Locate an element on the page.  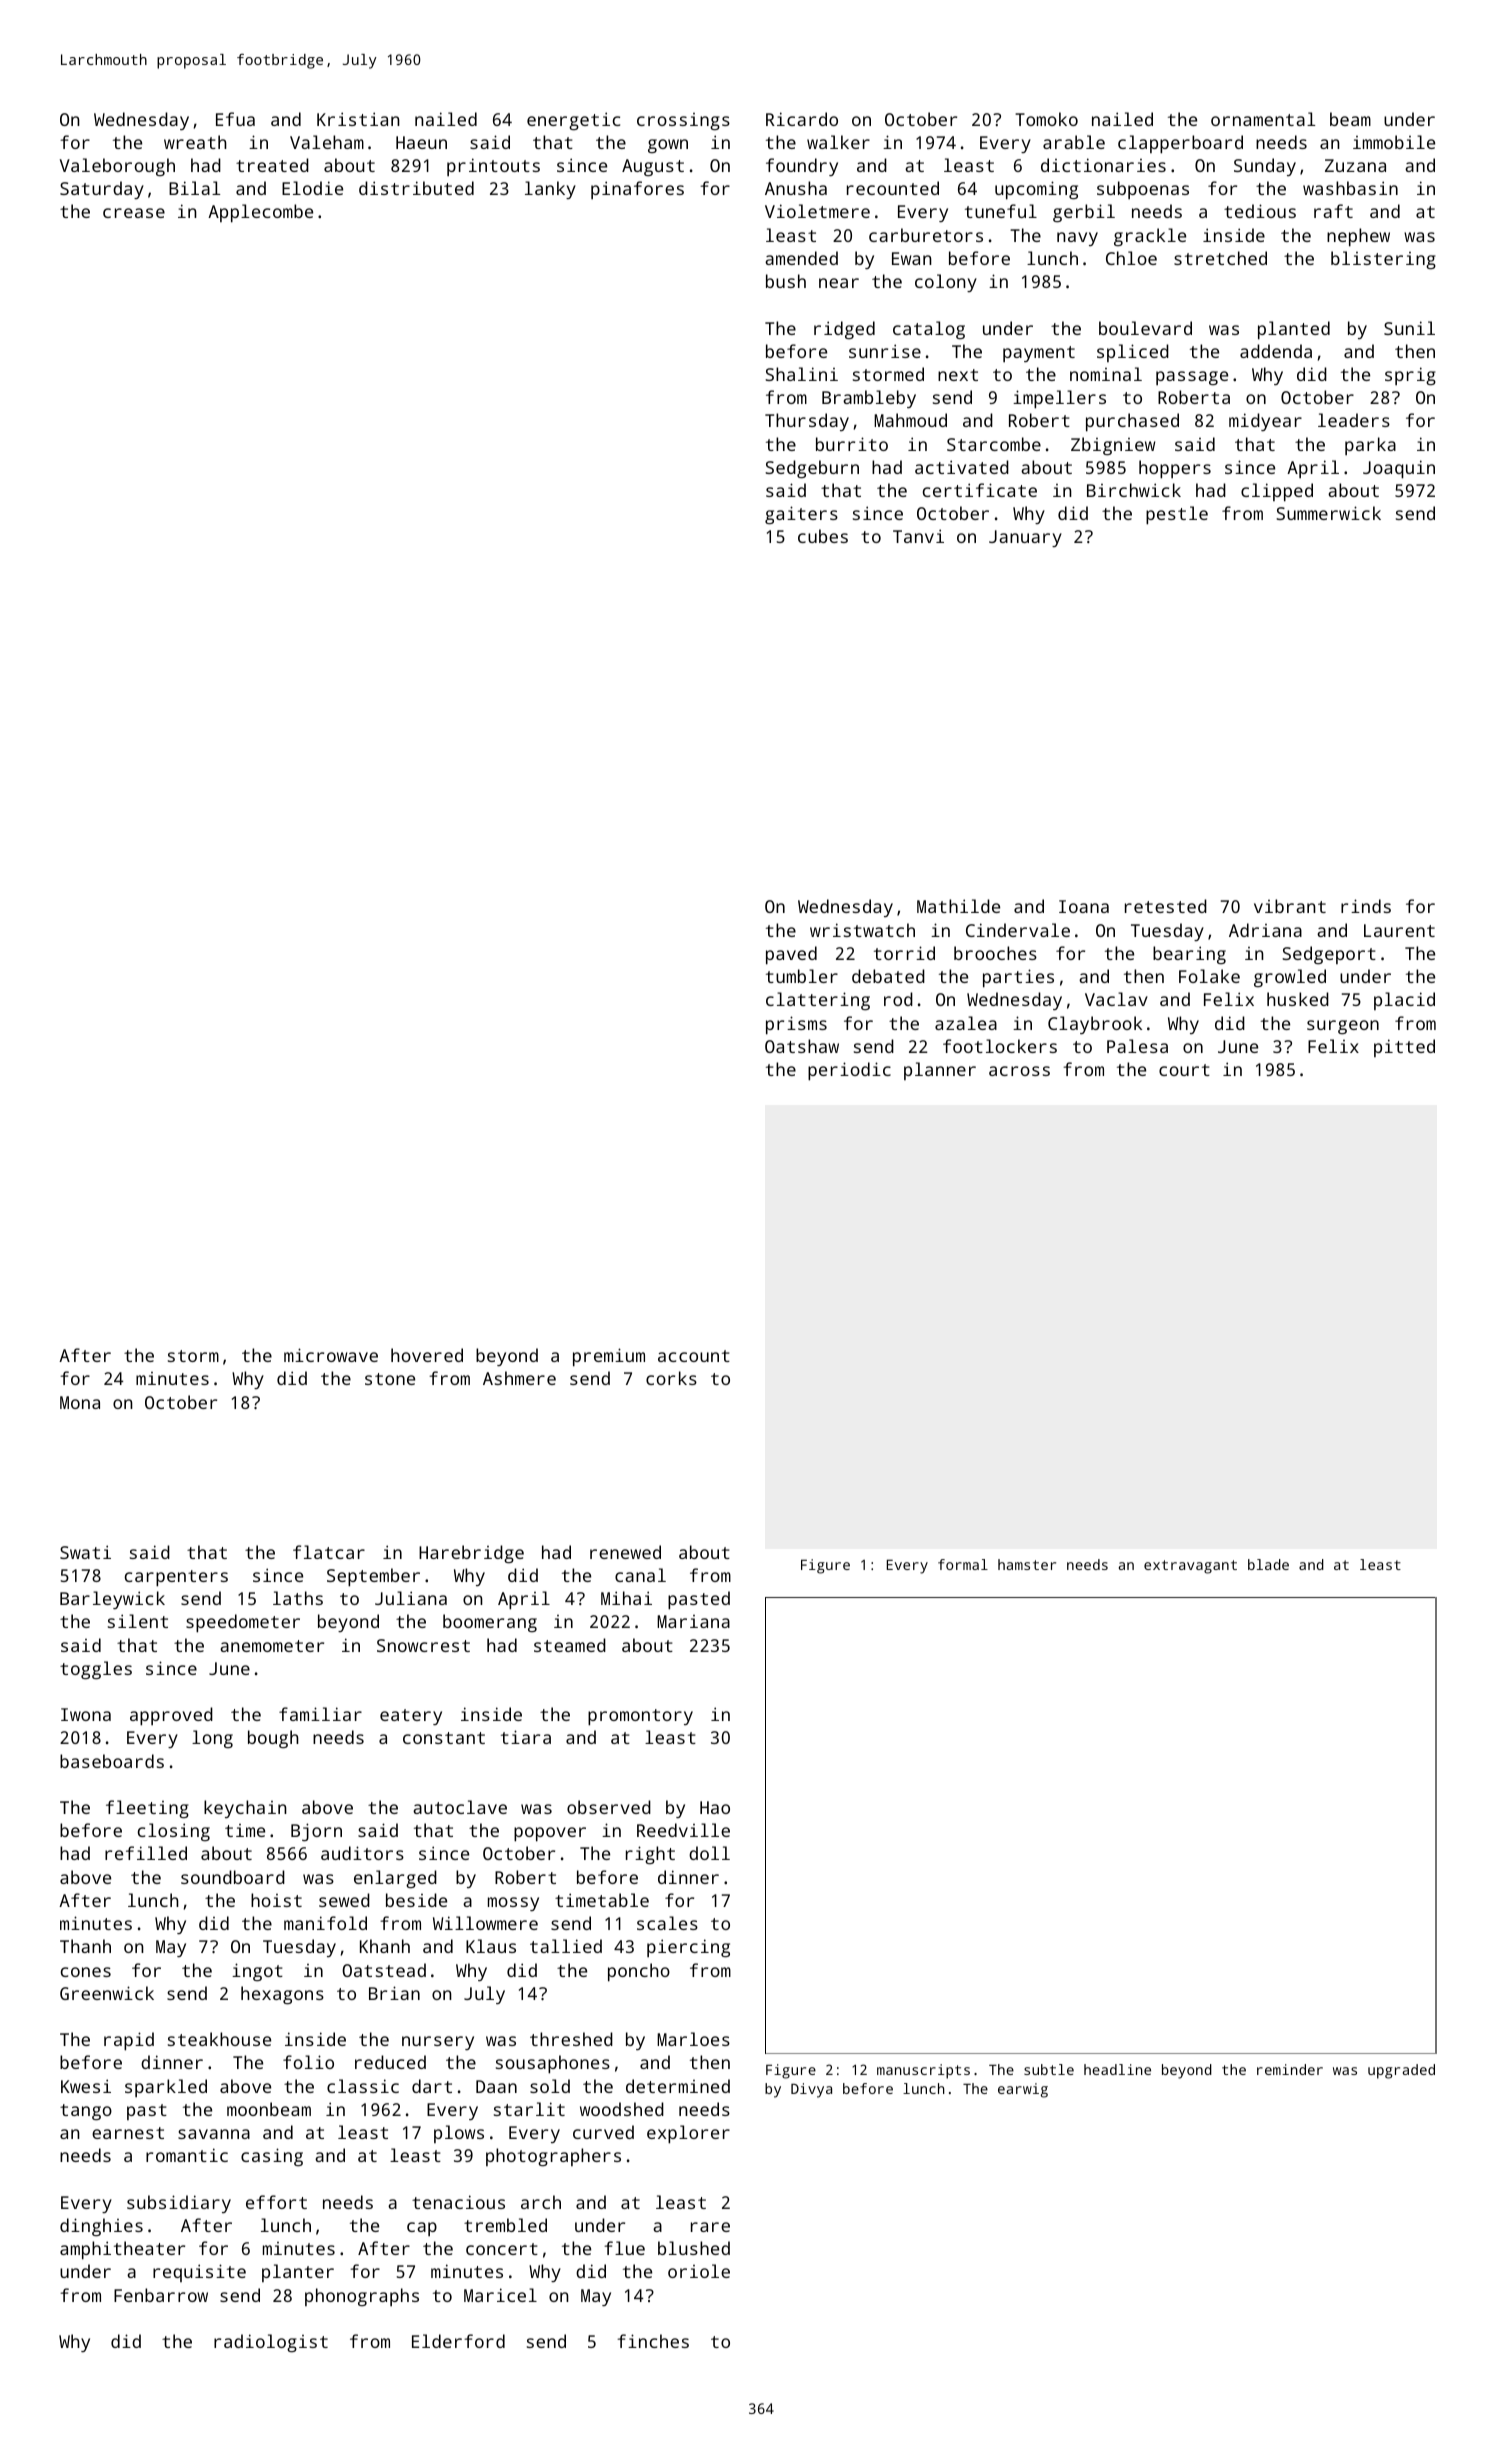
cubes is located at coordinates (823, 536).
